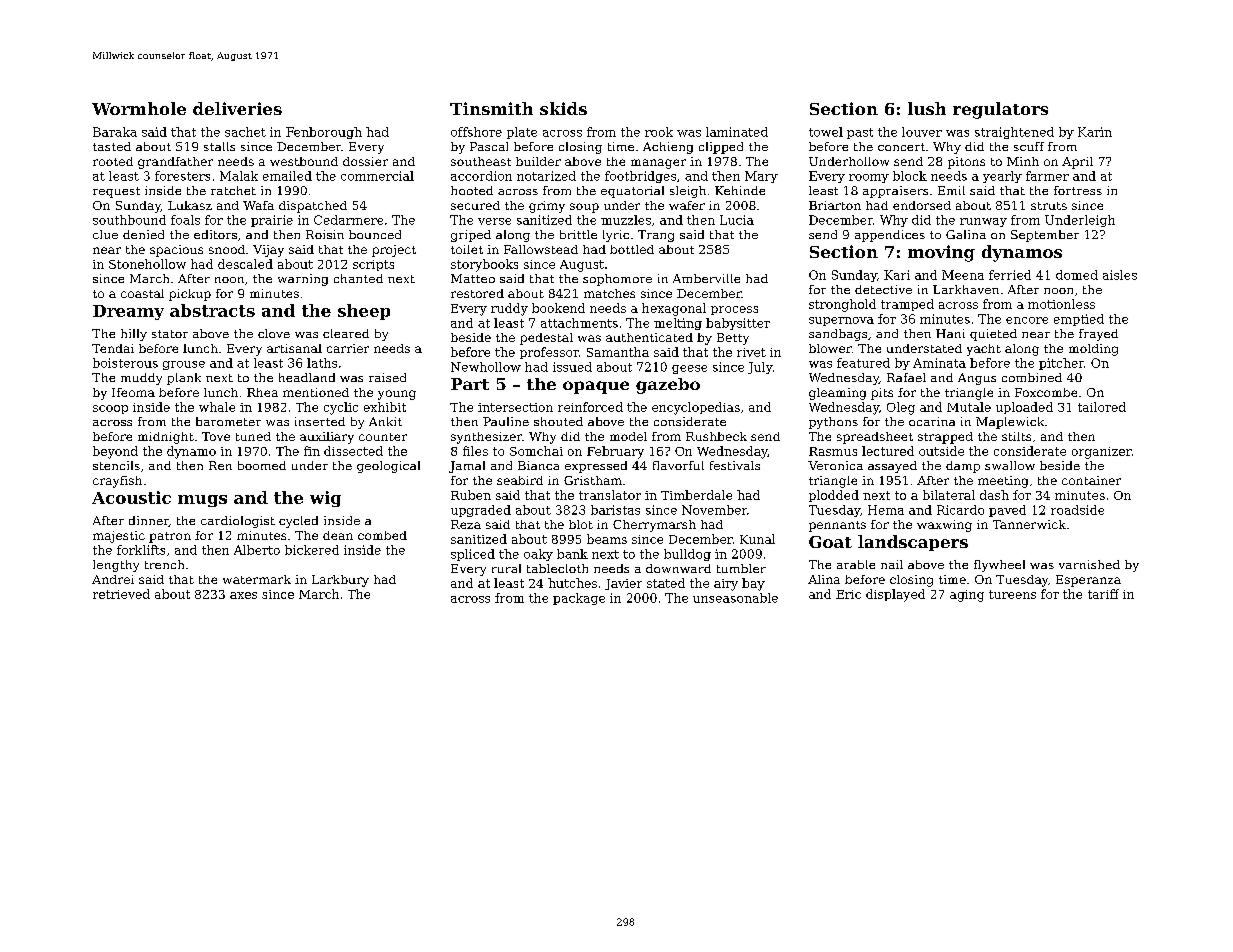 The height and width of the image is (952, 1233). What do you see at coordinates (1016, 436) in the image?
I see `stilts` at bounding box center [1016, 436].
